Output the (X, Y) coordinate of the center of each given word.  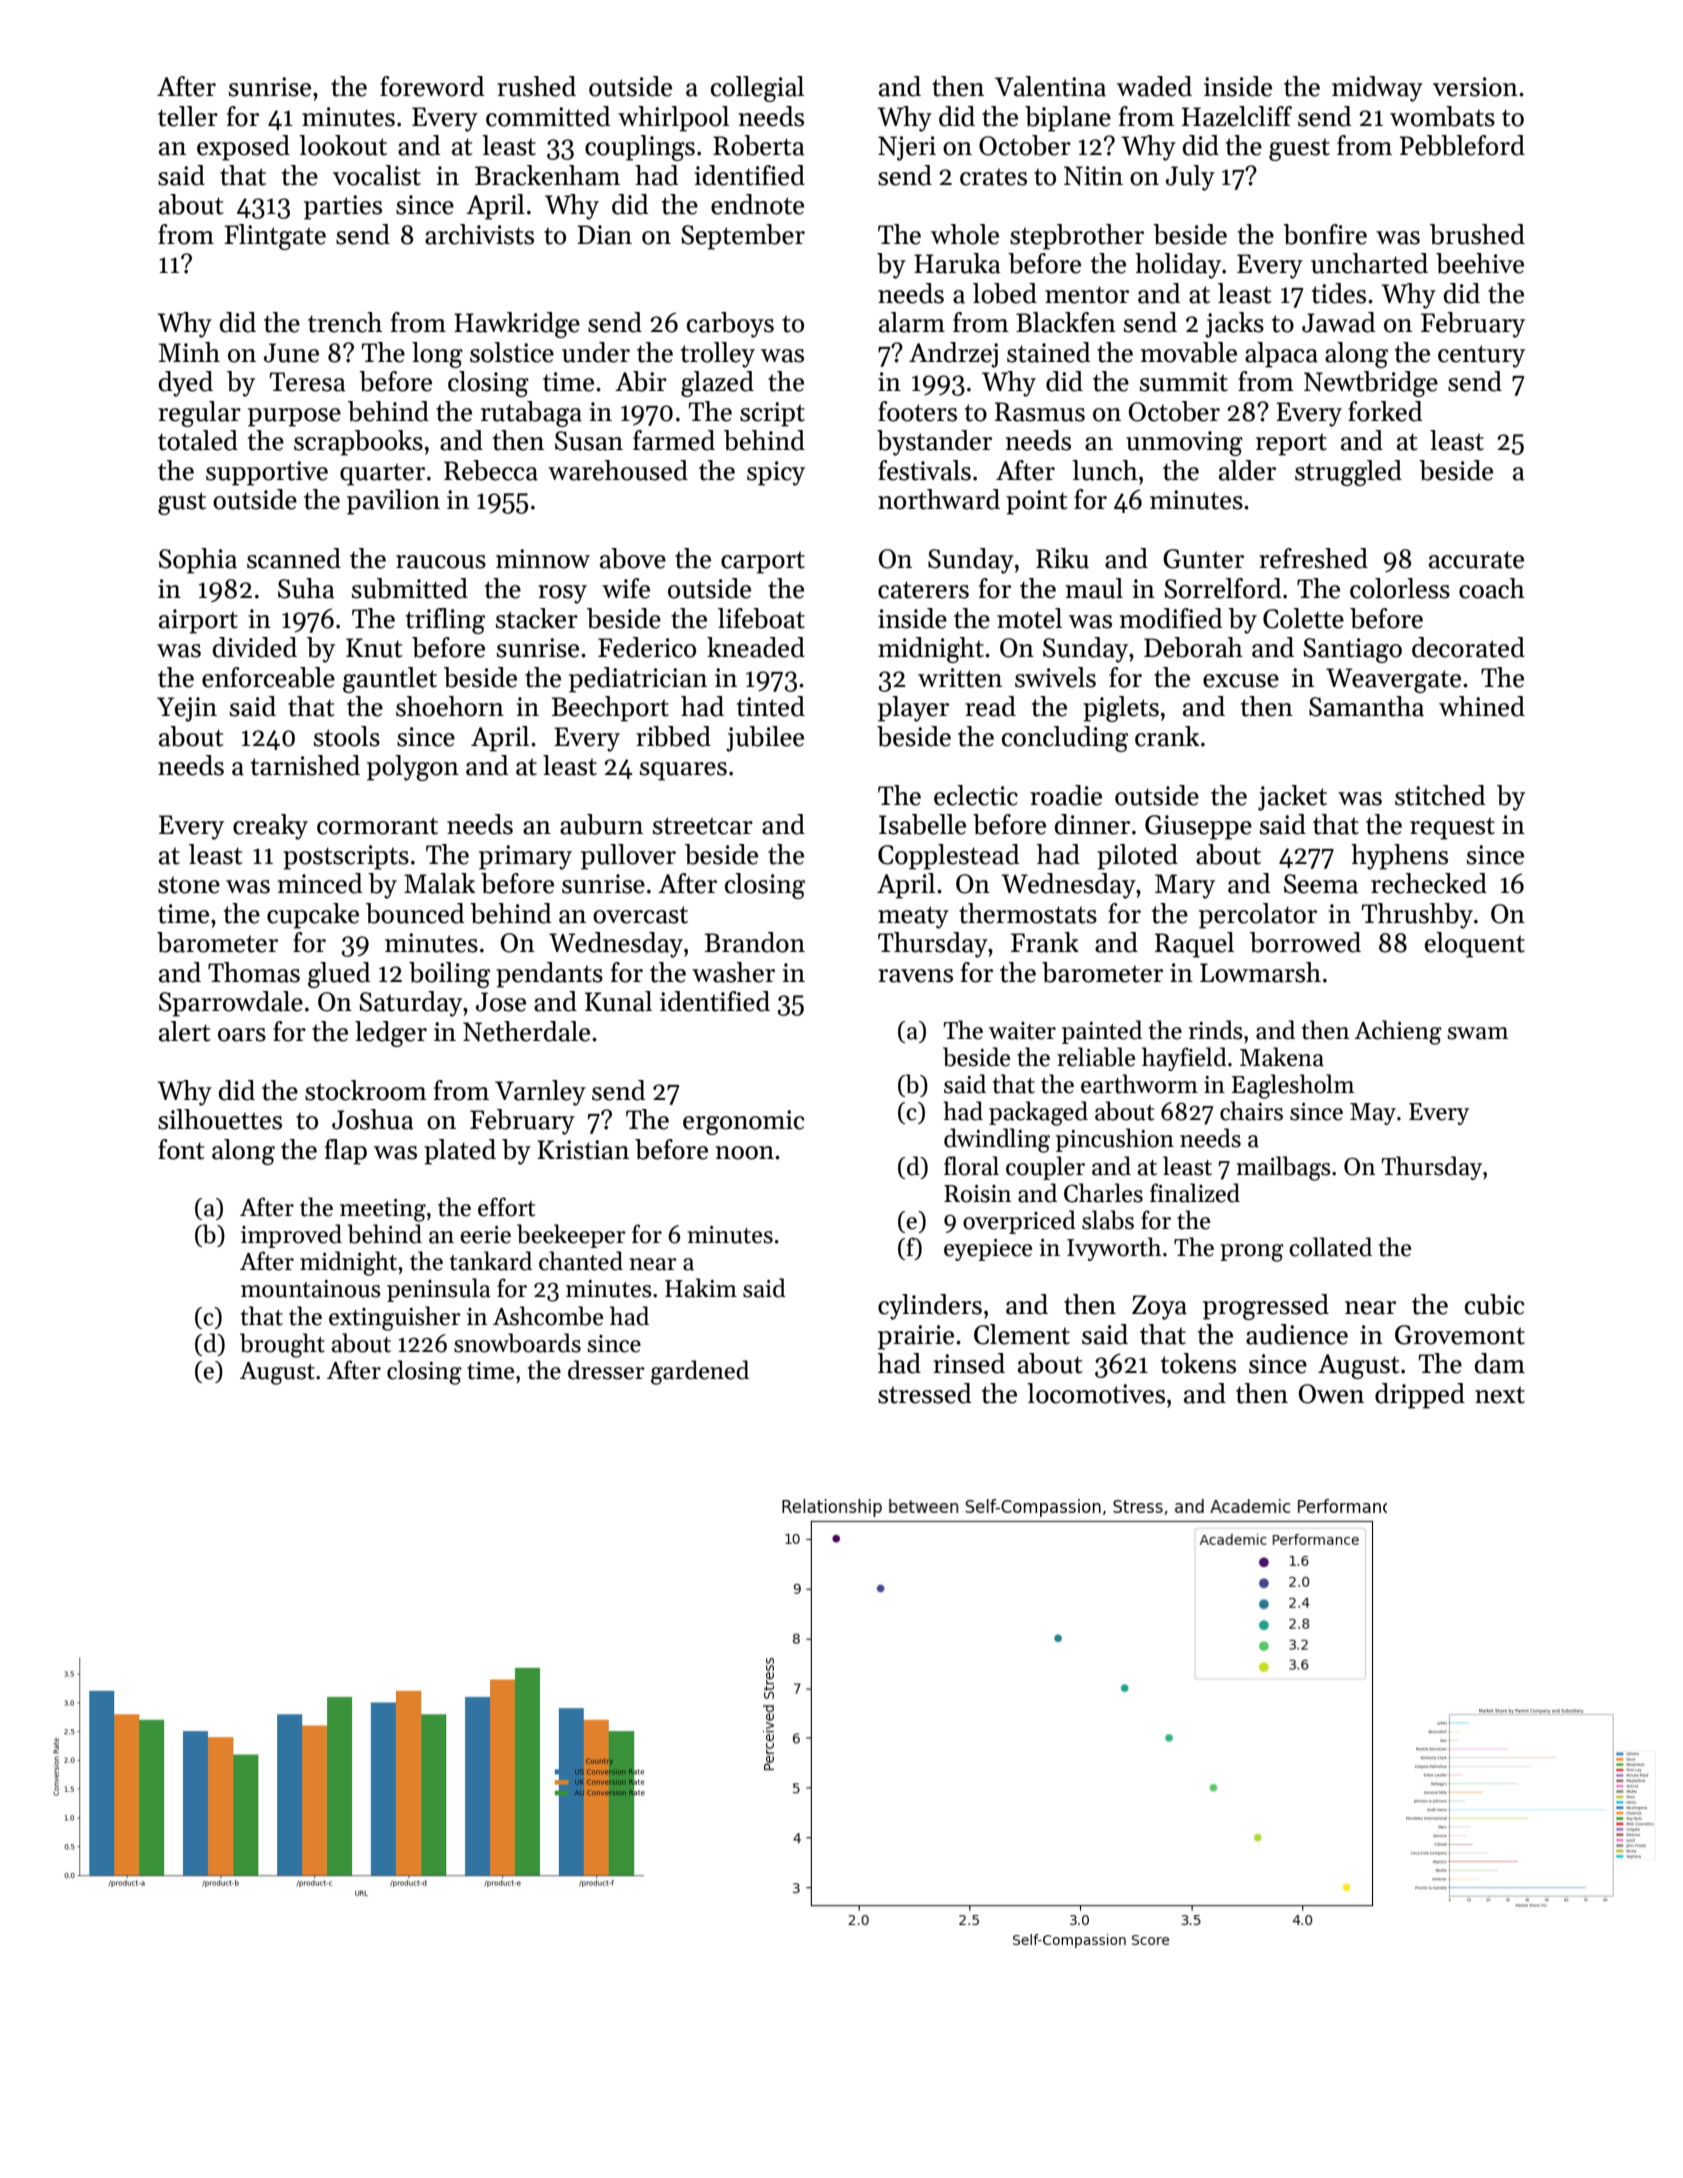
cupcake (313, 916)
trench (345, 322)
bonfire (1325, 234)
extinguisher (395, 1318)
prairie (916, 1337)
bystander (934, 443)
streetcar (703, 826)
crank (1167, 736)
